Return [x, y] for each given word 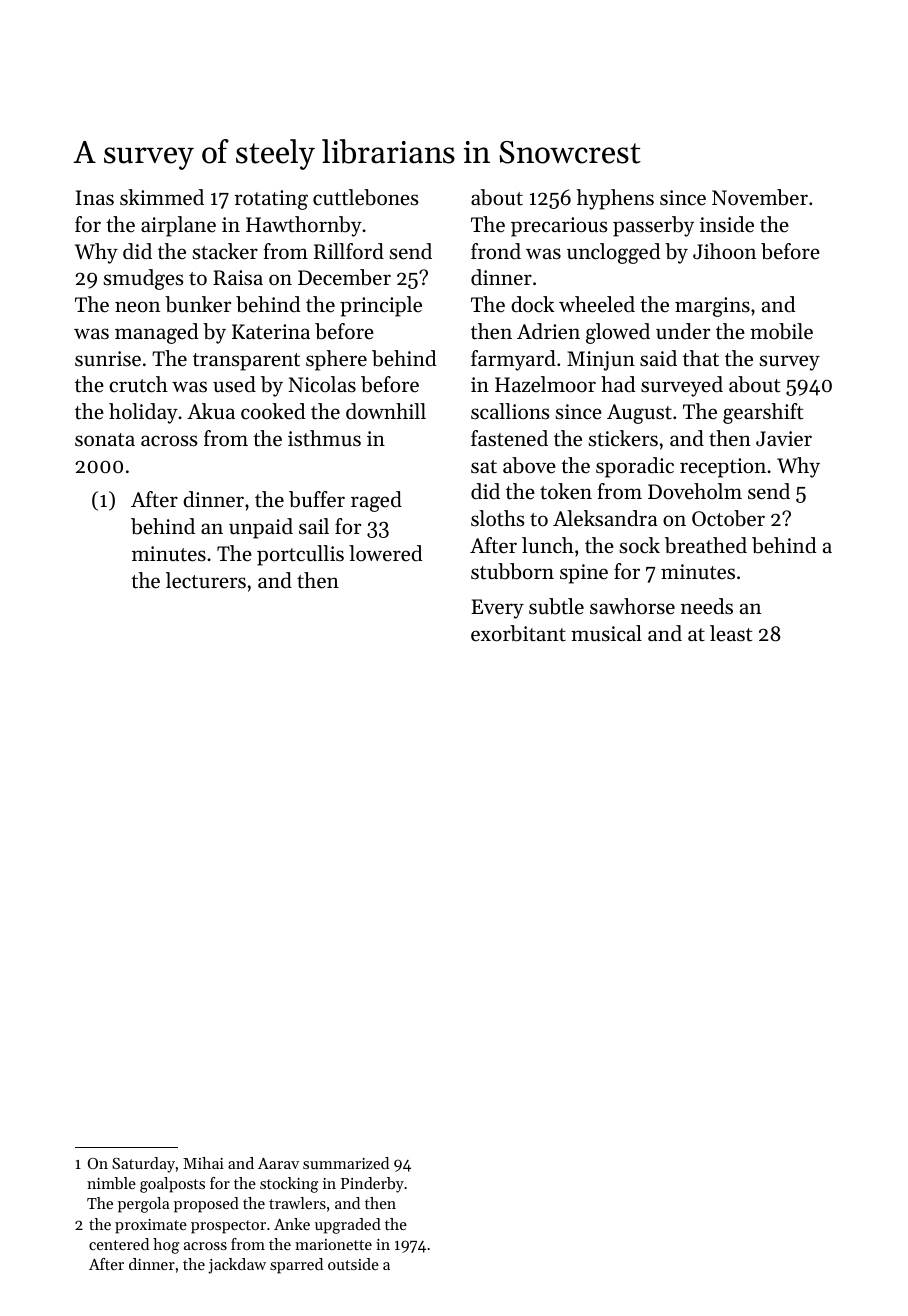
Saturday [143, 1165]
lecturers [206, 580]
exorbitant [518, 633]
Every [497, 609]
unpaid [261, 528]
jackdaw [237, 1266]
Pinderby [372, 1185]
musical [606, 633]
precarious [559, 227]
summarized [346, 1163]
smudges [143, 279]
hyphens [615, 199]
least [731, 633]
